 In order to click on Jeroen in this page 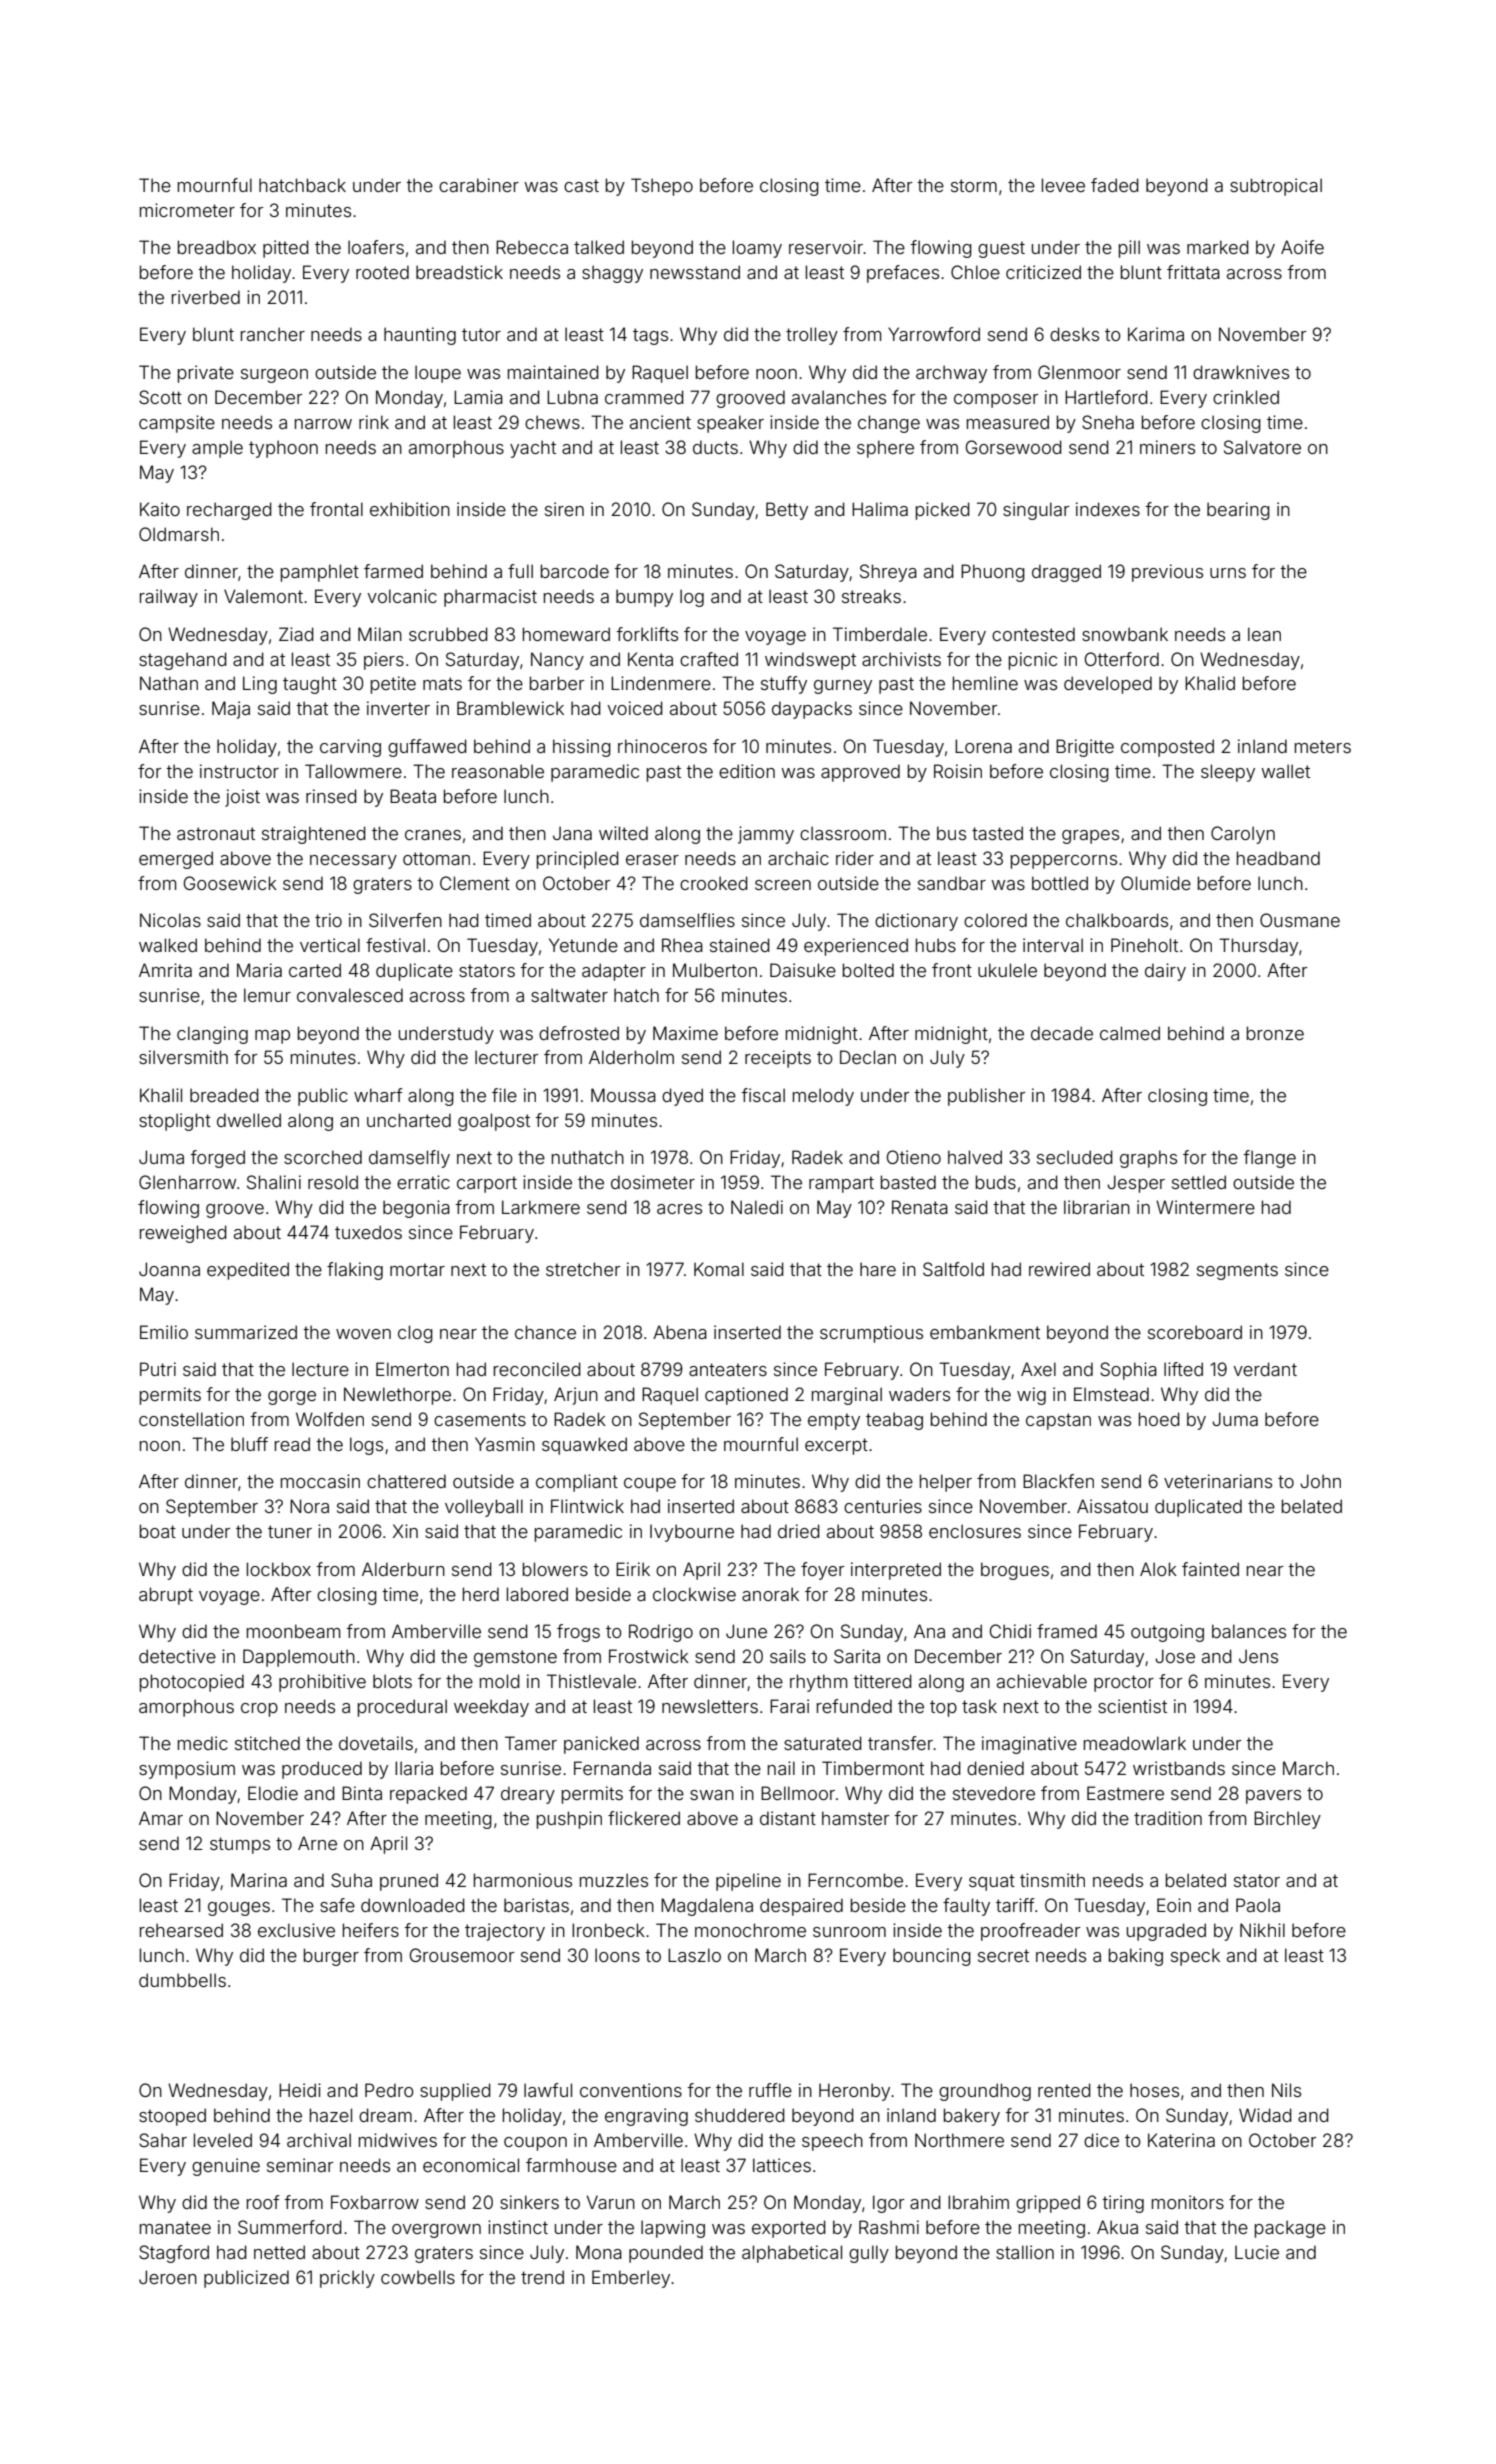, I will do `click(168, 2277)`.
